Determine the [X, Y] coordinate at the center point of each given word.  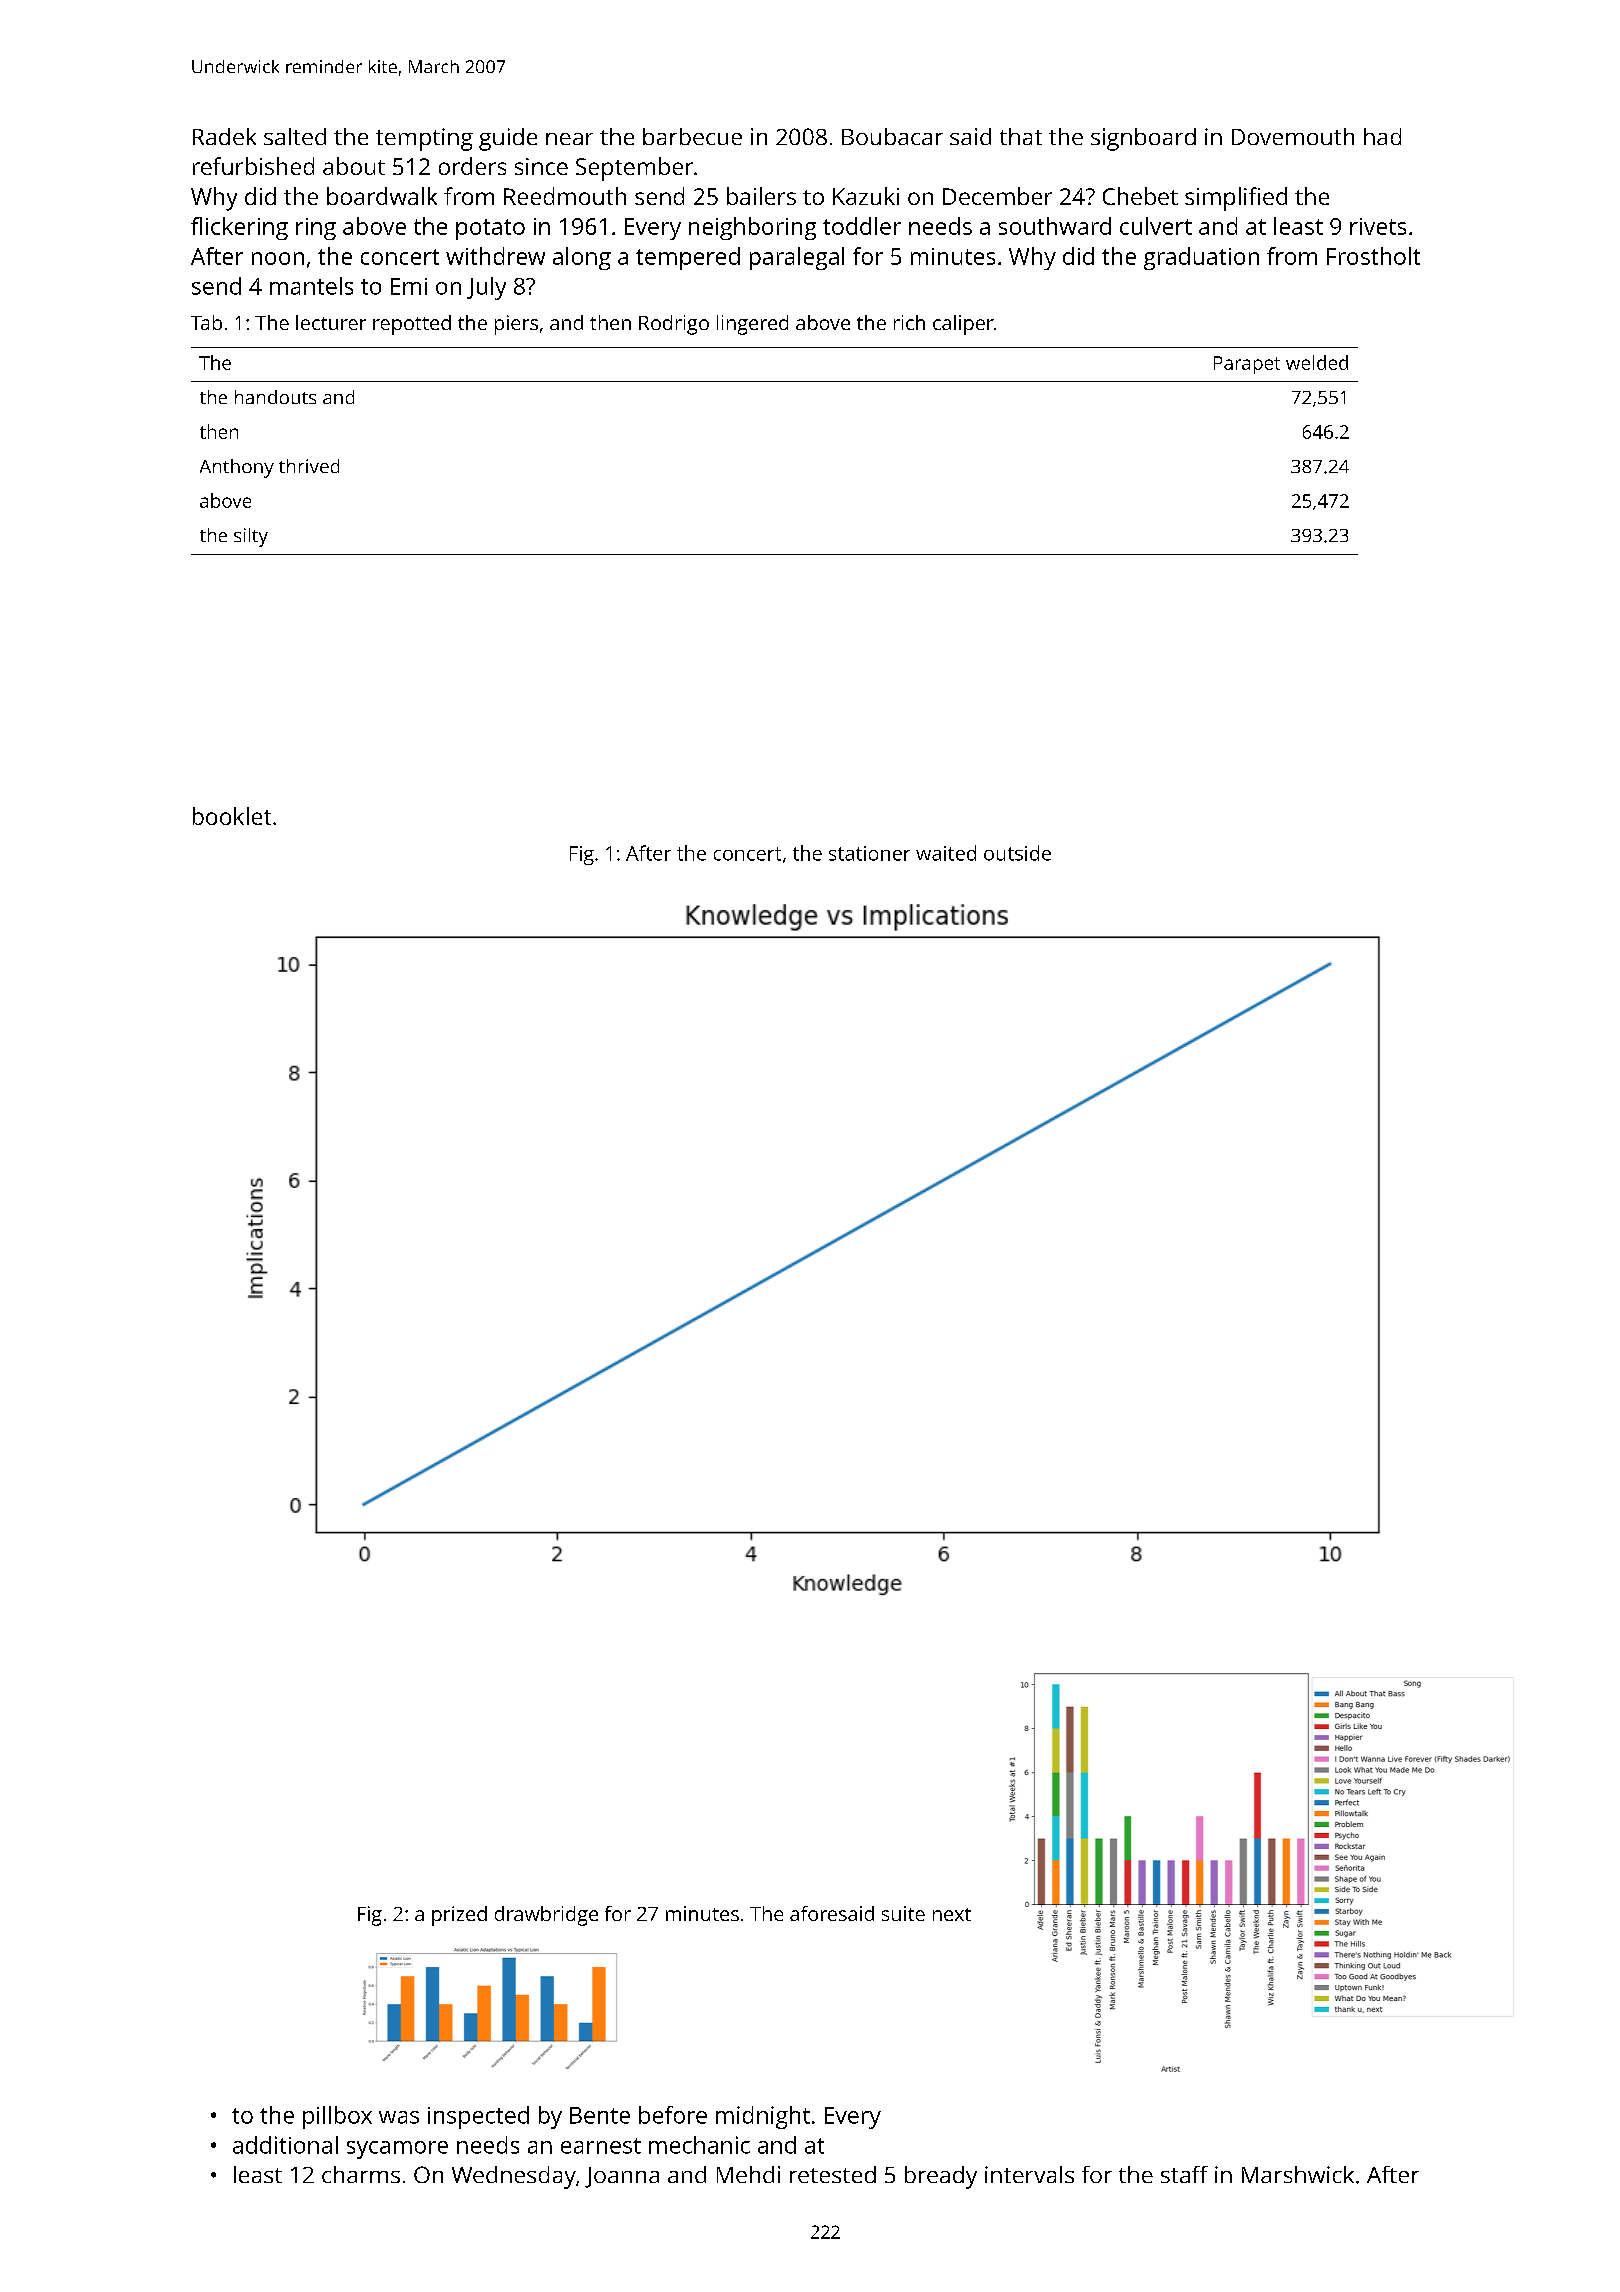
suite [903, 1913]
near [569, 139]
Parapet [1247, 365]
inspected [478, 2117]
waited [946, 853]
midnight [763, 2117]
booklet [232, 816]
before [673, 2115]
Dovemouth [1293, 136]
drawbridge [546, 1916]
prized [459, 1916]
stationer [869, 853]
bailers [761, 196]
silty [251, 537]
